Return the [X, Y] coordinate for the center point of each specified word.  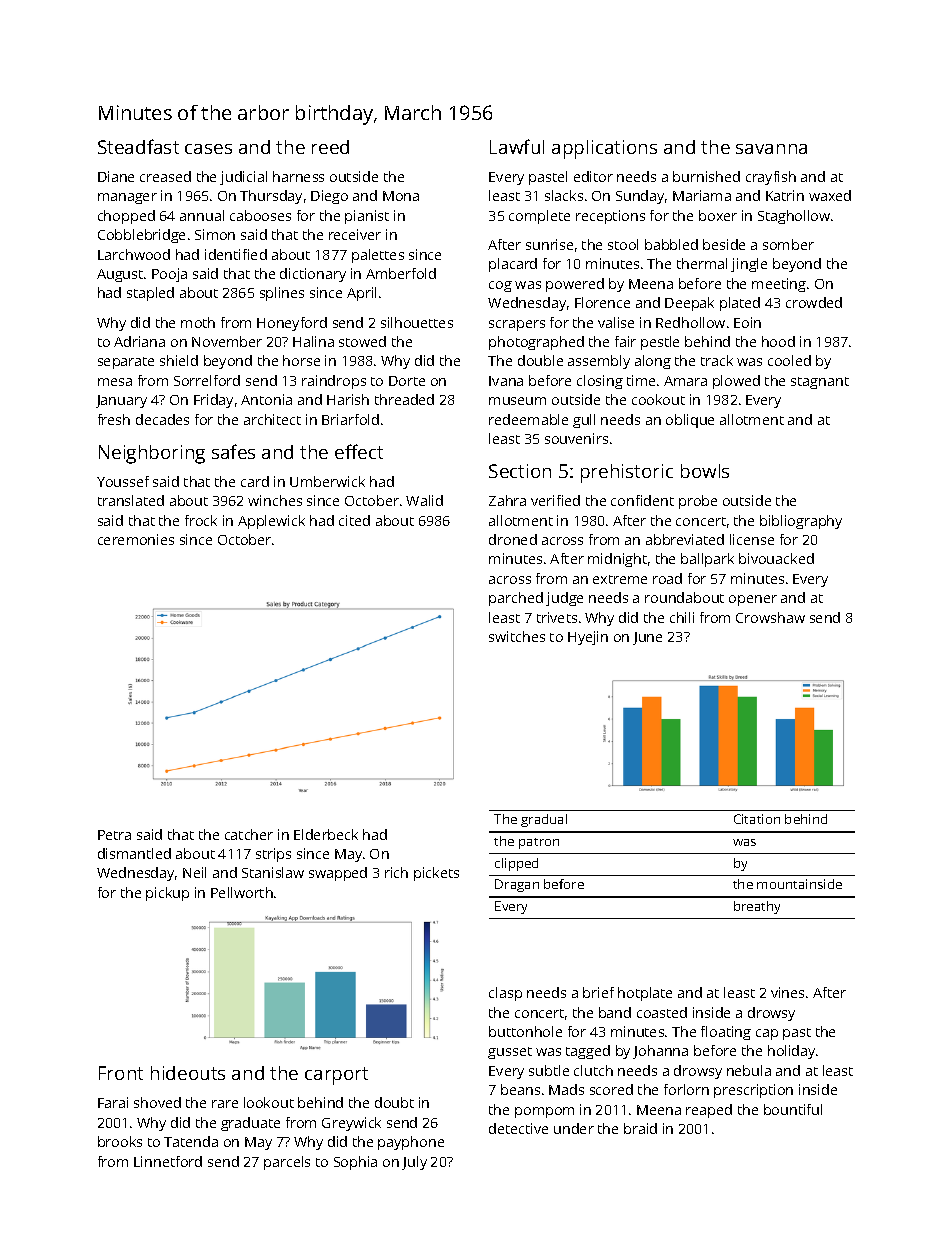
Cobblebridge [141, 236]
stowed [362, 341]
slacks [564, 195]
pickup [167, 894]
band [615, 1012]
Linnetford [168, 1161]
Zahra [507, 500]
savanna [771, 149]
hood [778, 341]
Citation [757, 819]
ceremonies [136, 539]
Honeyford [292, 324]
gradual [544, 820]
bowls [705, 471]
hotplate [645, 994]
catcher [249, 834]
